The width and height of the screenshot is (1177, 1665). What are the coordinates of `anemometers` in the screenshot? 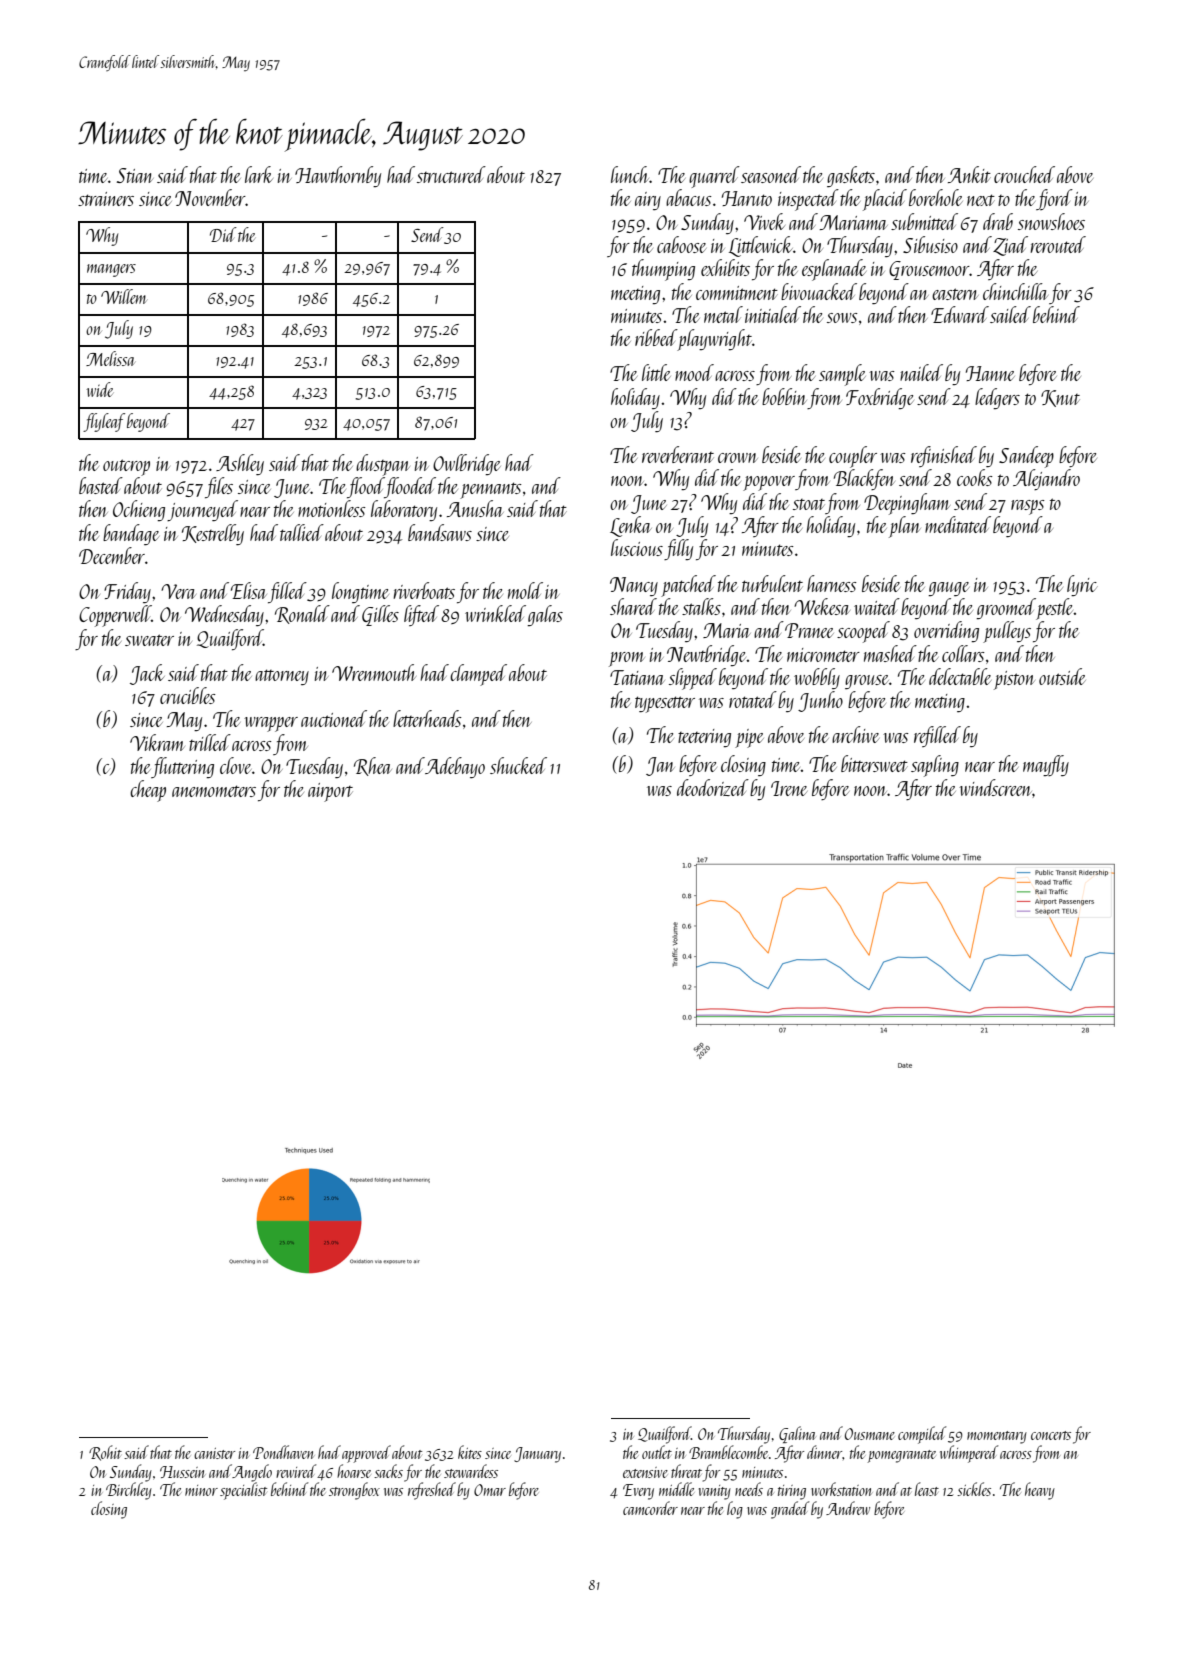 It's located at (214, 791).
